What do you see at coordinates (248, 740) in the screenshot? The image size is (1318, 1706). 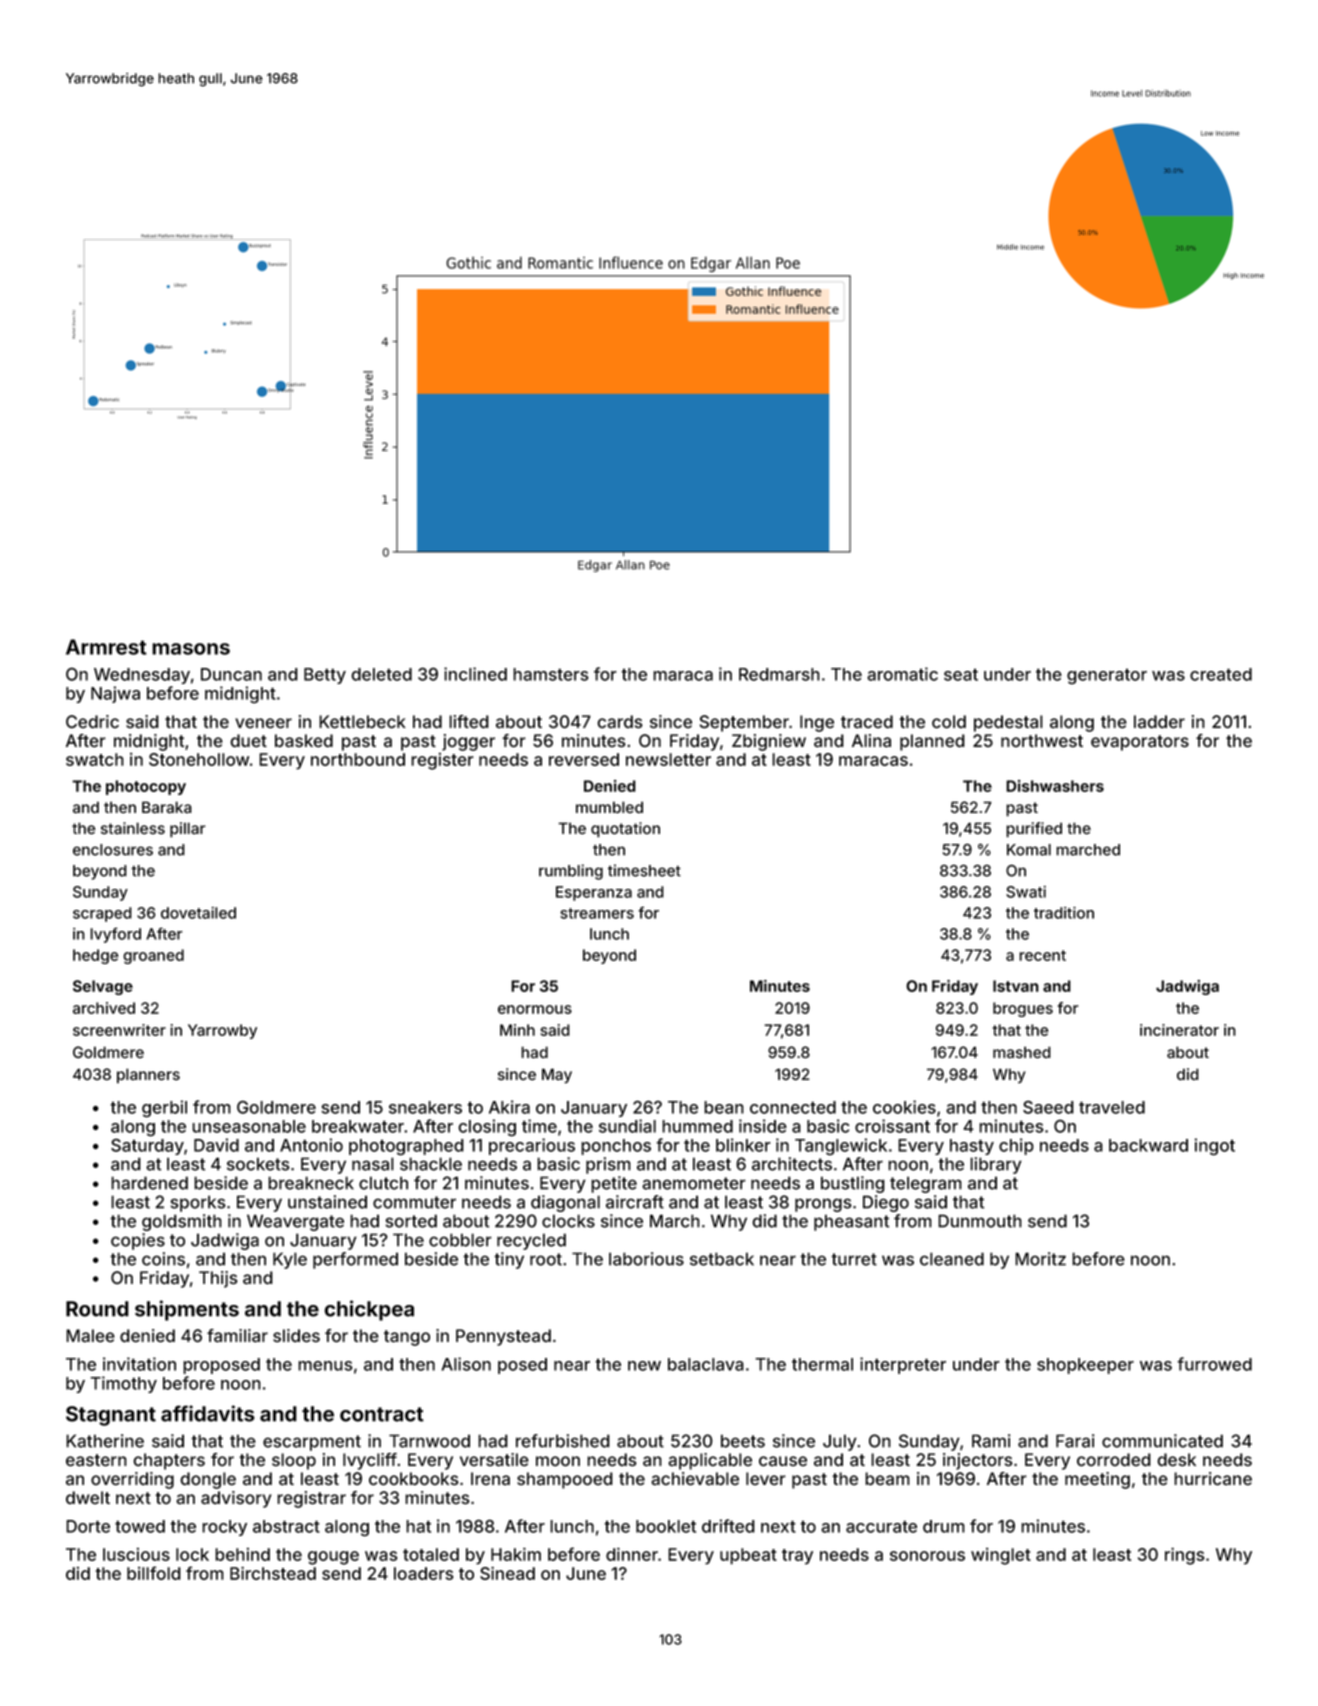 I see `duet` at bounding box center [248, 740].
